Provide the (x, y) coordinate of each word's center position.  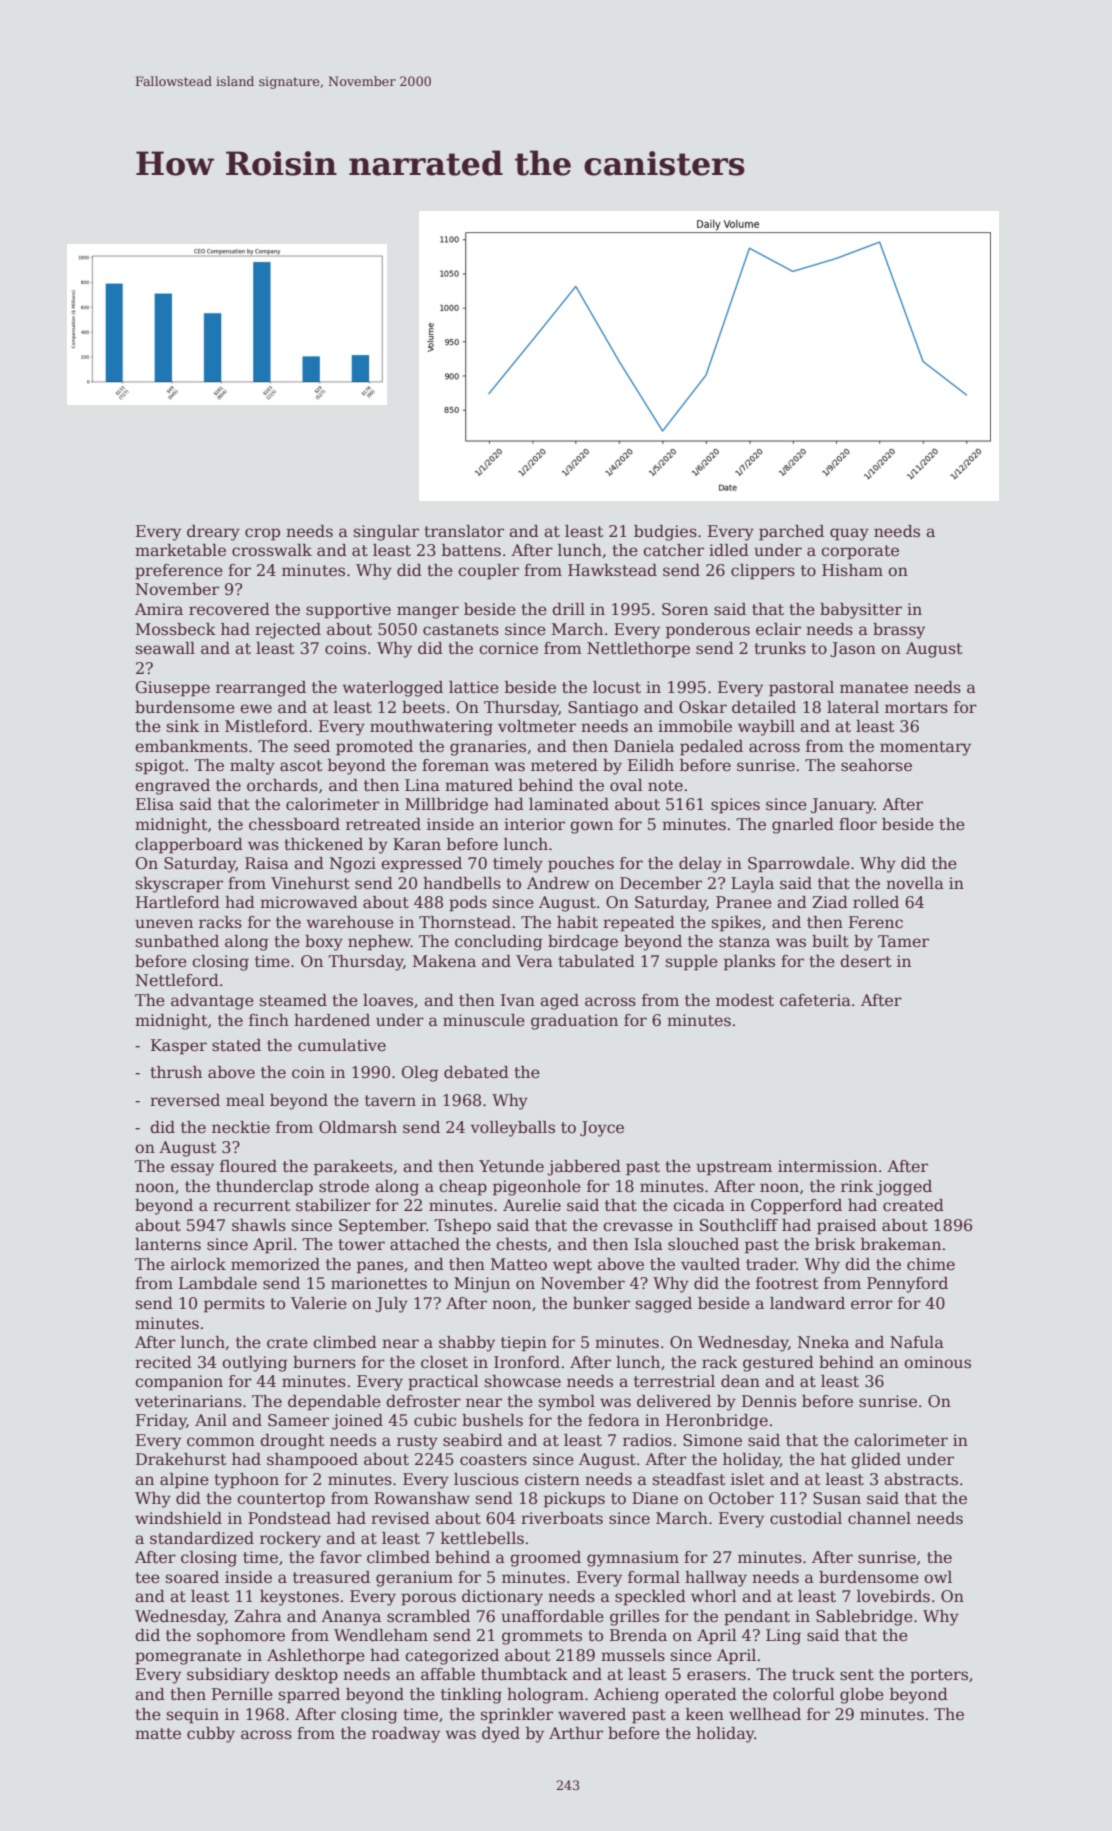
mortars (916, 708)
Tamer (903, 941)
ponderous (708, 631)
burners (324, 1362)
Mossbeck (176, 629)
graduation (574, 1022)
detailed (764, 707)
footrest (787, 1283)
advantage (212, 1002)
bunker (601, 1303)
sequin (193, 1716)
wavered (592, 1714)
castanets (461, 630)
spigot (160, 767)
